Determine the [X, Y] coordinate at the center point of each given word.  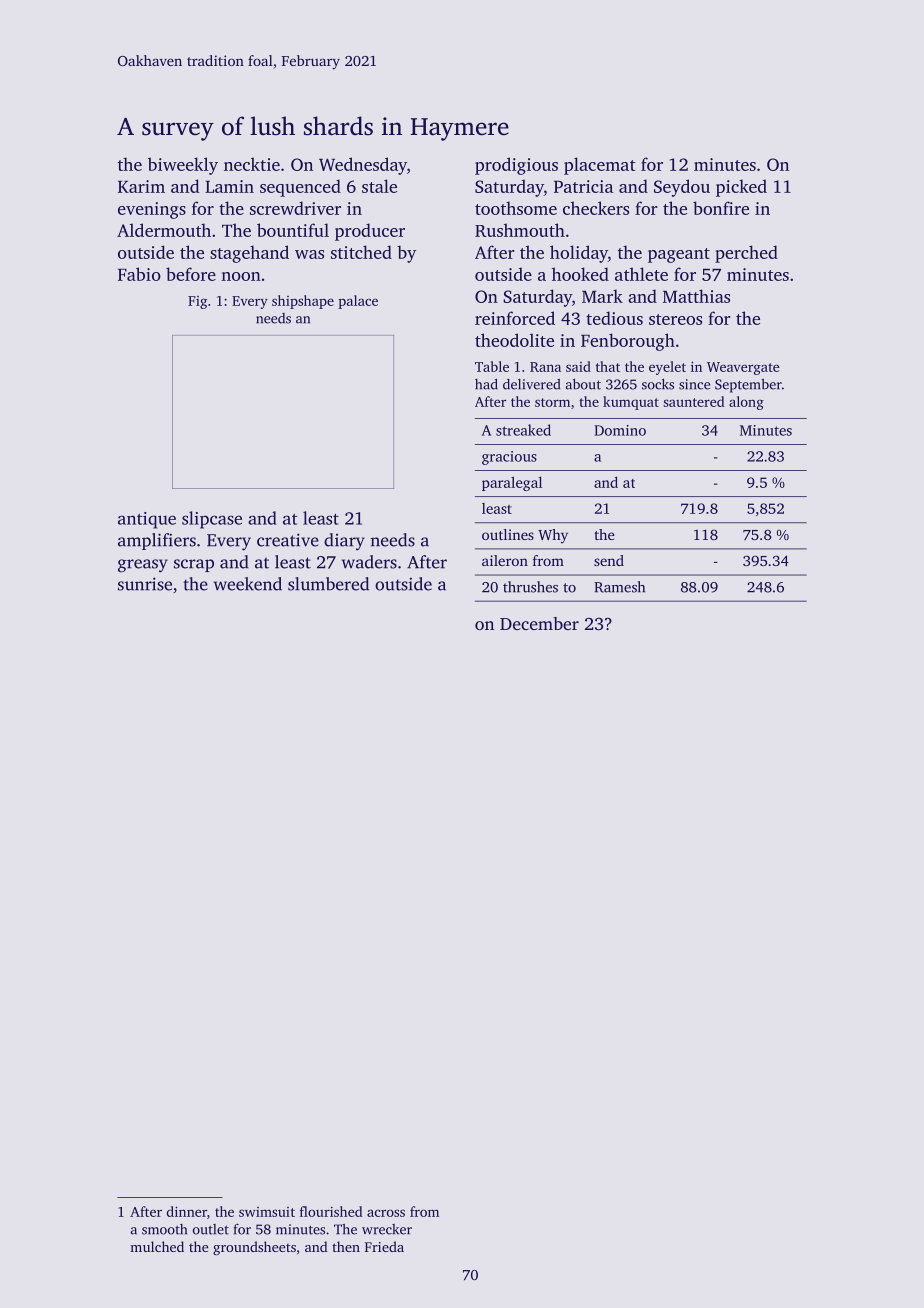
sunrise [145, 584]
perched [746, 254]
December [539, 623]
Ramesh [619, 587]
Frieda [384, 1246]
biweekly [183, 166]
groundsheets [254, 1248]
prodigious [516, 166]
